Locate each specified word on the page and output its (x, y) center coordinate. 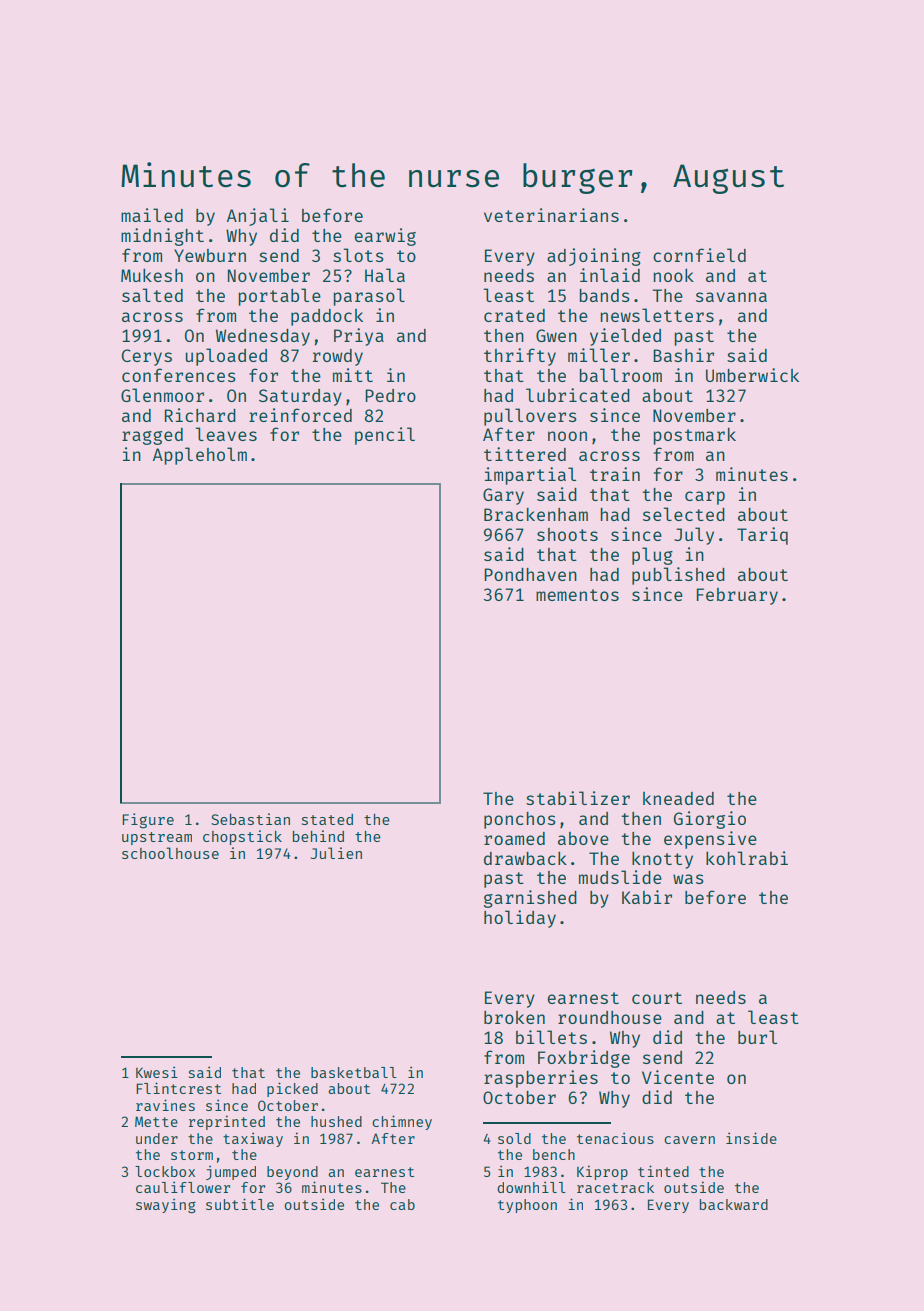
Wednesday (263, 337)
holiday (520, 919)
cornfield (699, 255)
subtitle (240, 1204)
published (678, 576)
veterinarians (551, 215)
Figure (148, 821)
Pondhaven (531, 574)
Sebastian (250, 819)
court (657, 998)
